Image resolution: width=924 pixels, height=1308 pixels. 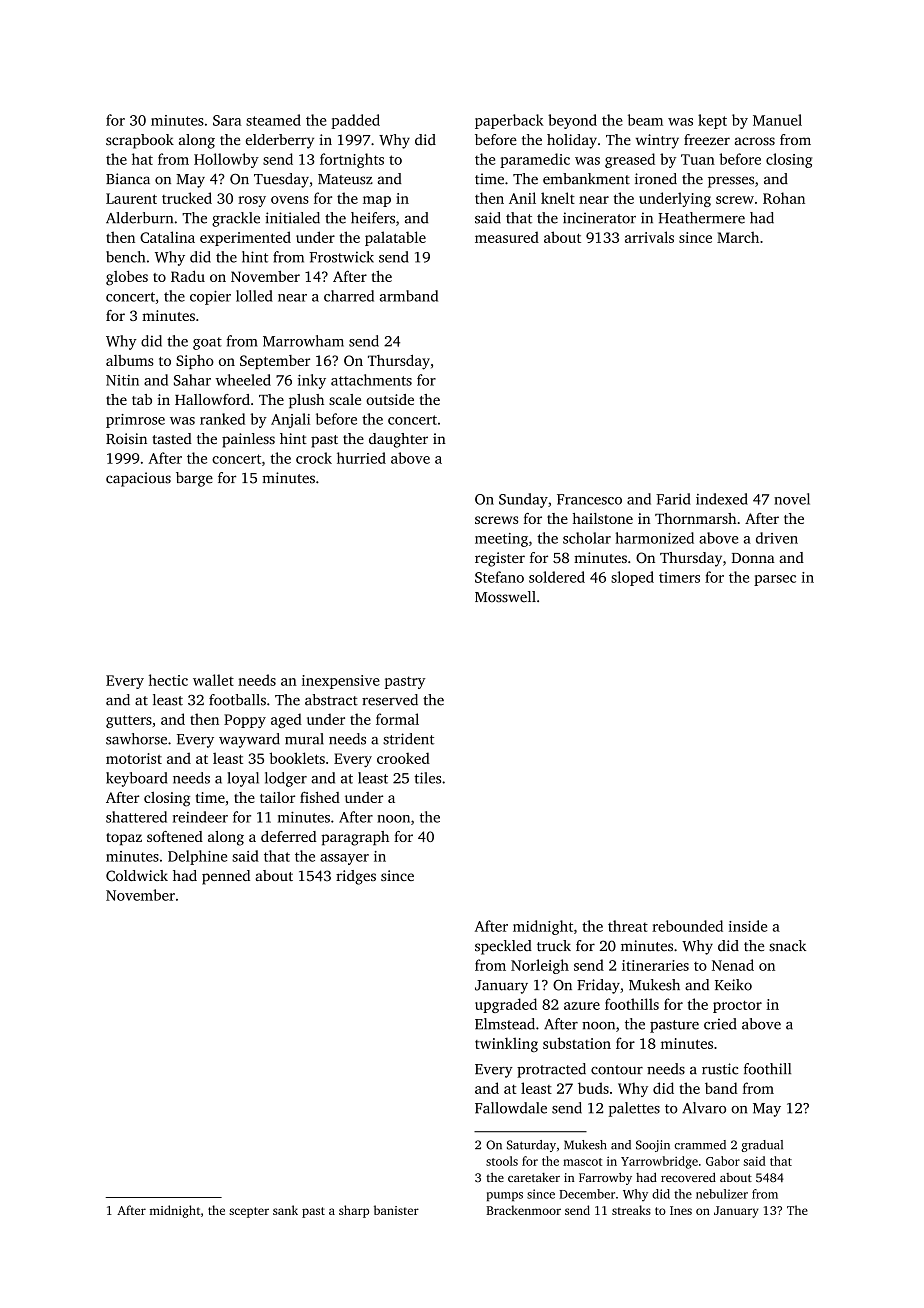 I want to click on Farid, so click(x=673, y=499).
